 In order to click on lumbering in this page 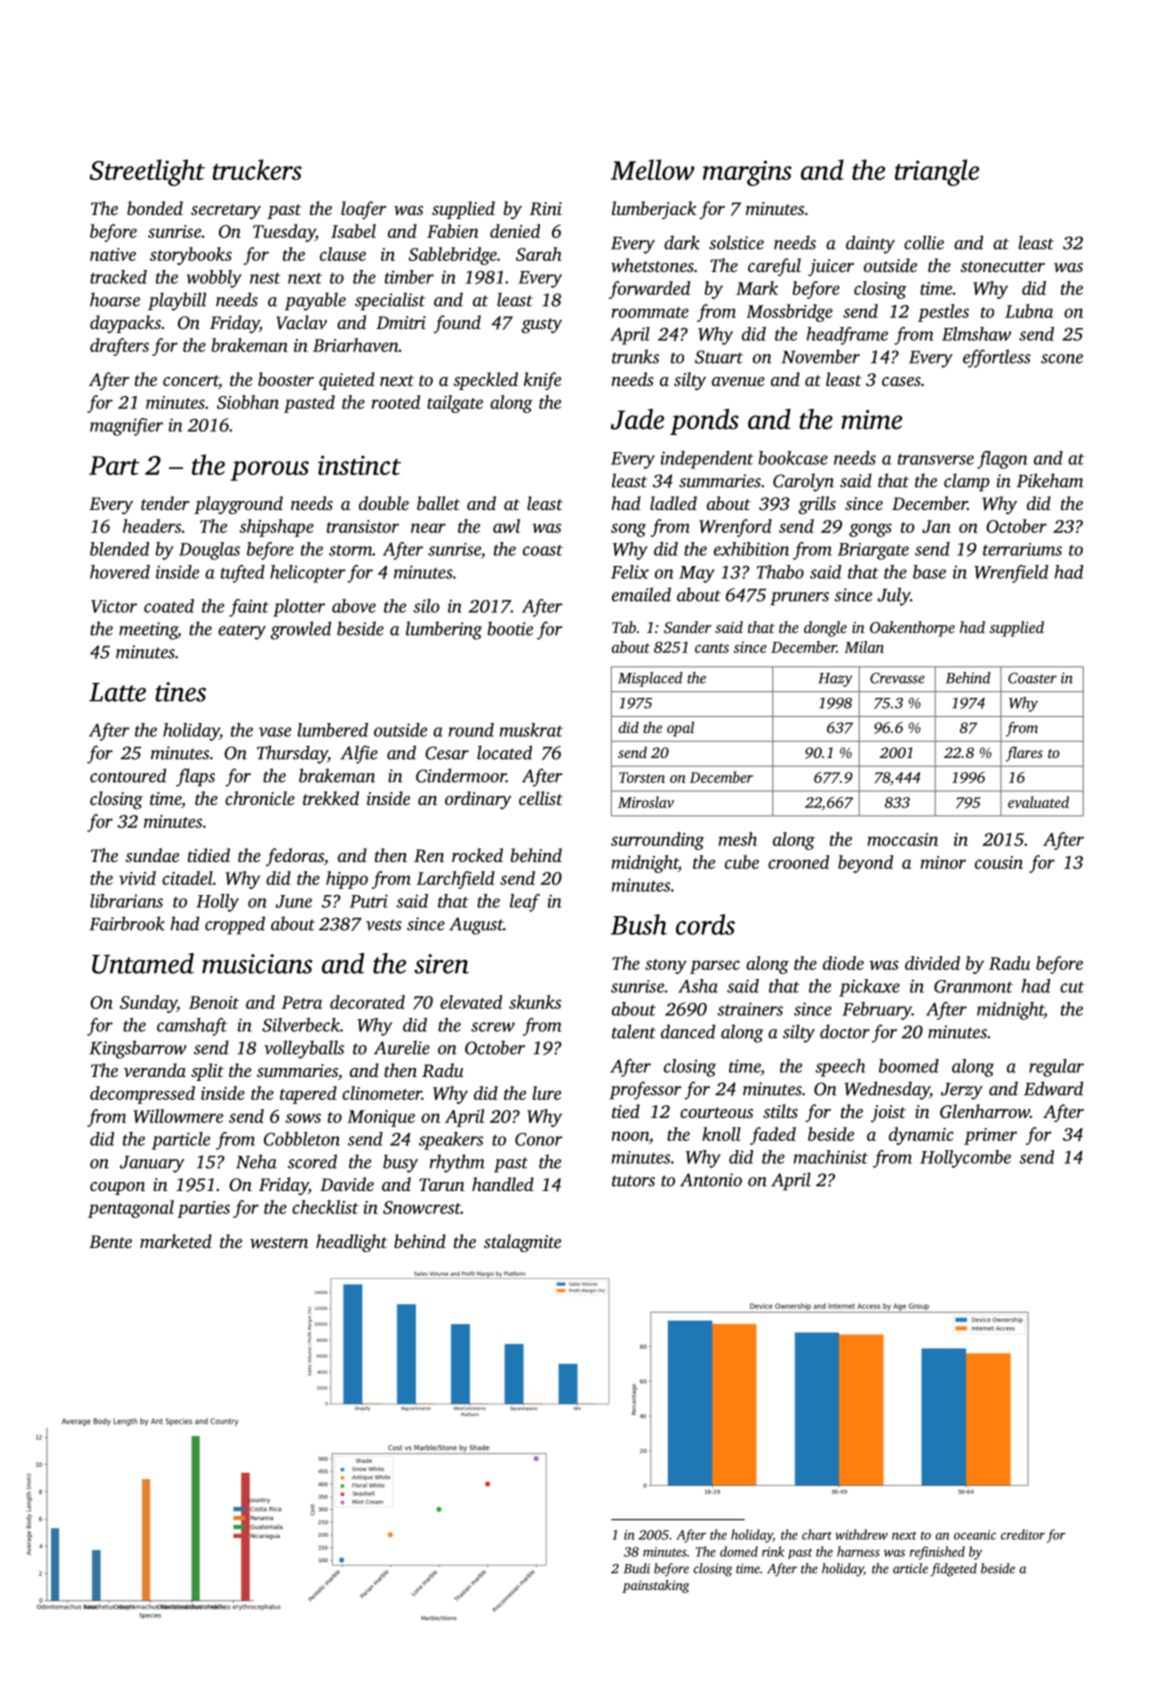, I will do `click(444, 630)`.
